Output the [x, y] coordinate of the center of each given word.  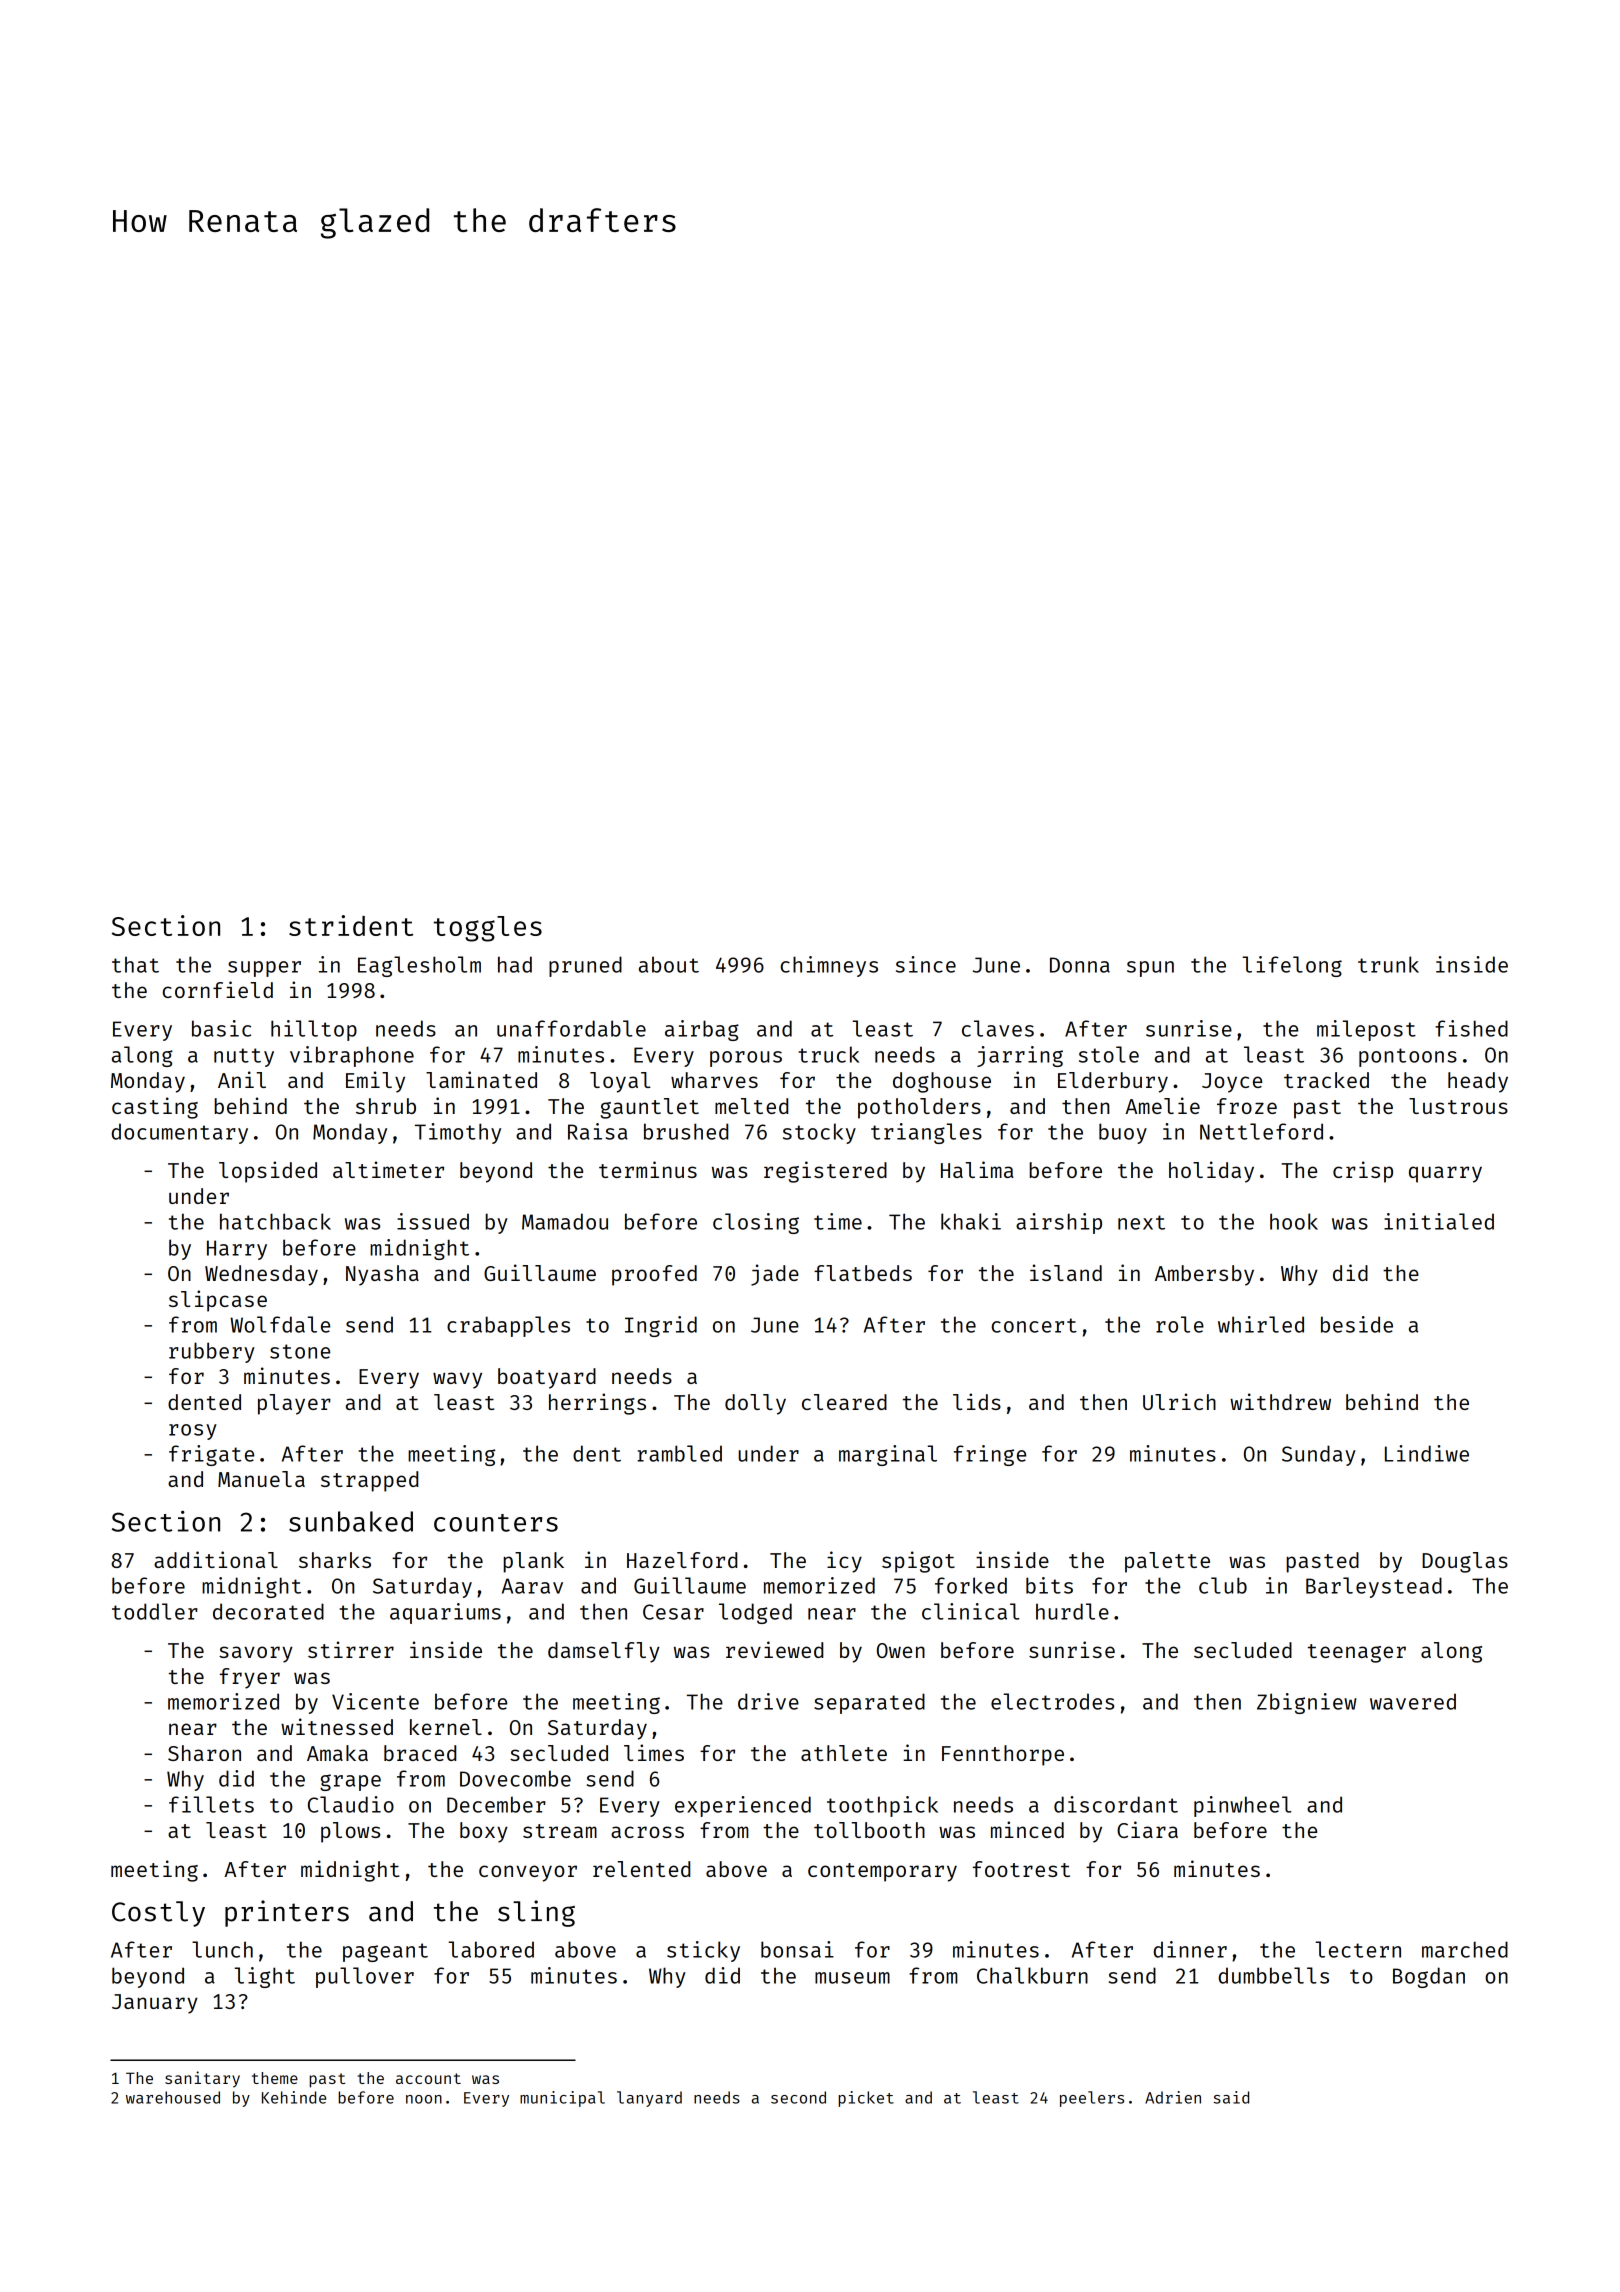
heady [1478, 1082]
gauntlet [650, 1108]
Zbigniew [1307, 1703]
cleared [844, 1402]
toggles [488, 929]
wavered [1413, 1701]
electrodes [1052, 1701]
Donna [1080, 965]
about [669, 964]
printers [287, 1913]
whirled [1261, 1324]
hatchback [275, 1221]
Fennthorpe [1003, 1755]
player [294, 1404]
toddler [155, 1611]
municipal [562, 2099]
